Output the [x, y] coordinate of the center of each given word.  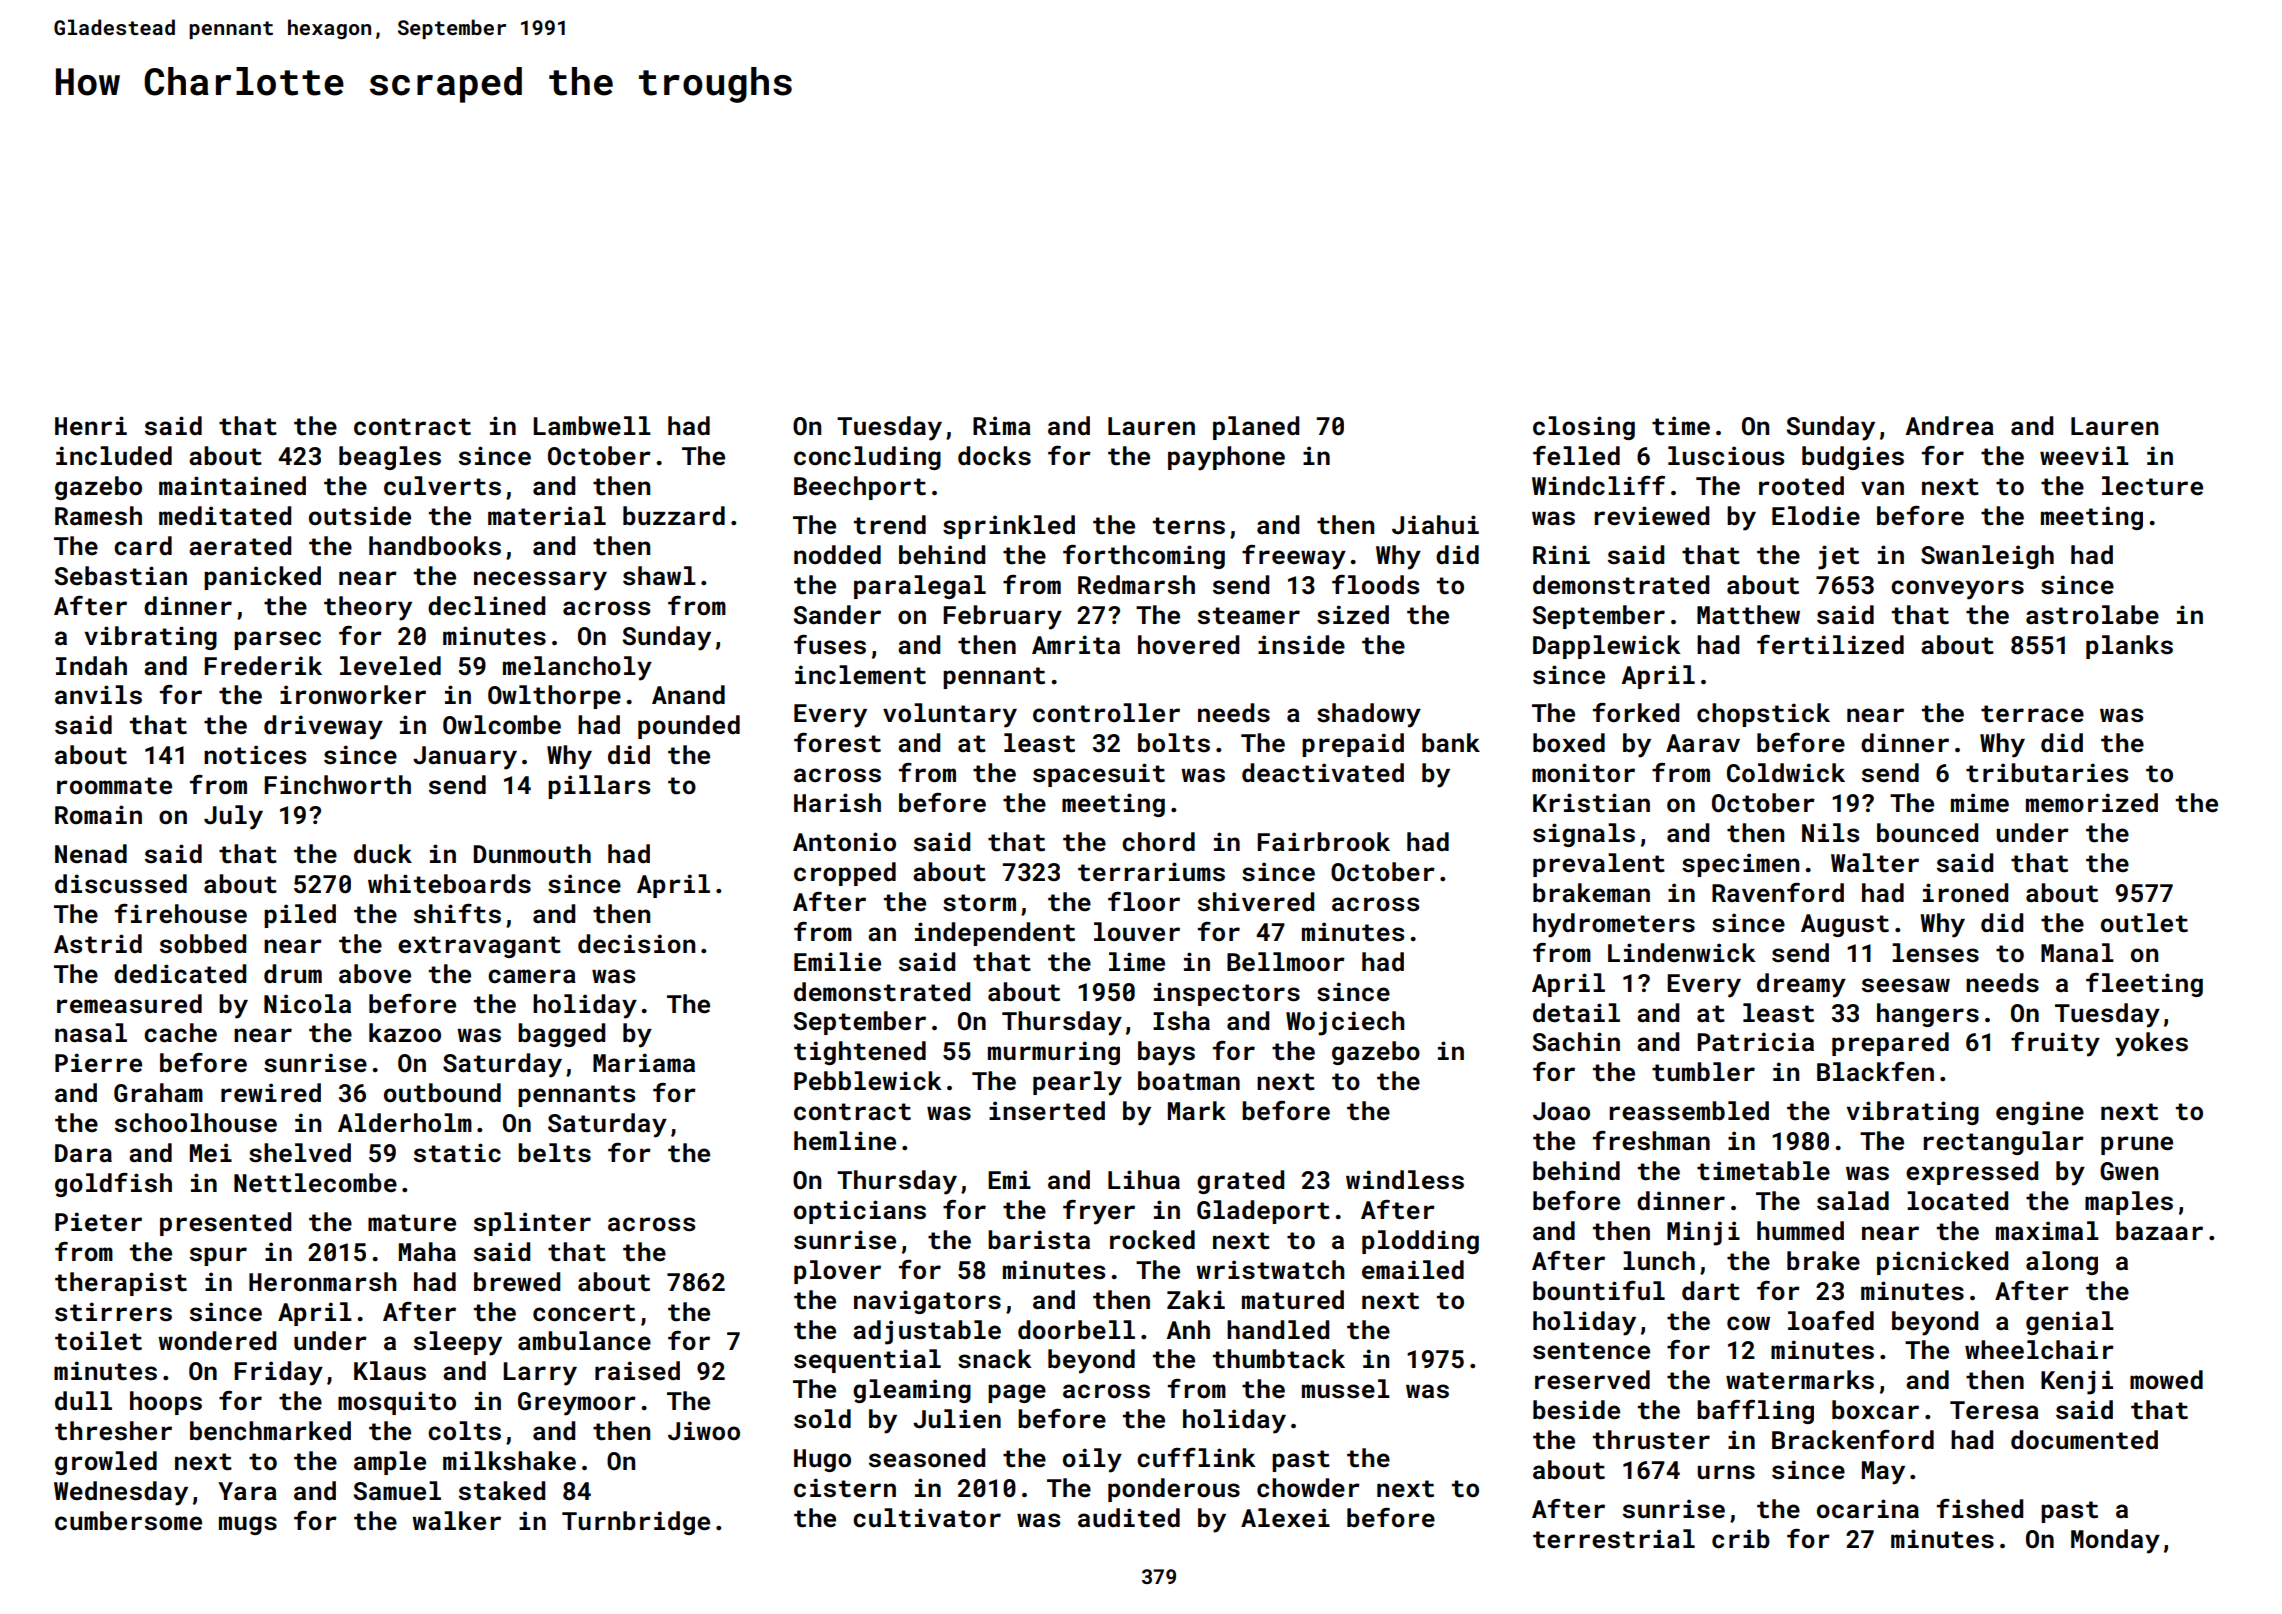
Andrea [1950, 426]
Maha [427, 1252]
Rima [1002, 425]
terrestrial [1614, 1539]
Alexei [1285, 1518]
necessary [540, 581]
